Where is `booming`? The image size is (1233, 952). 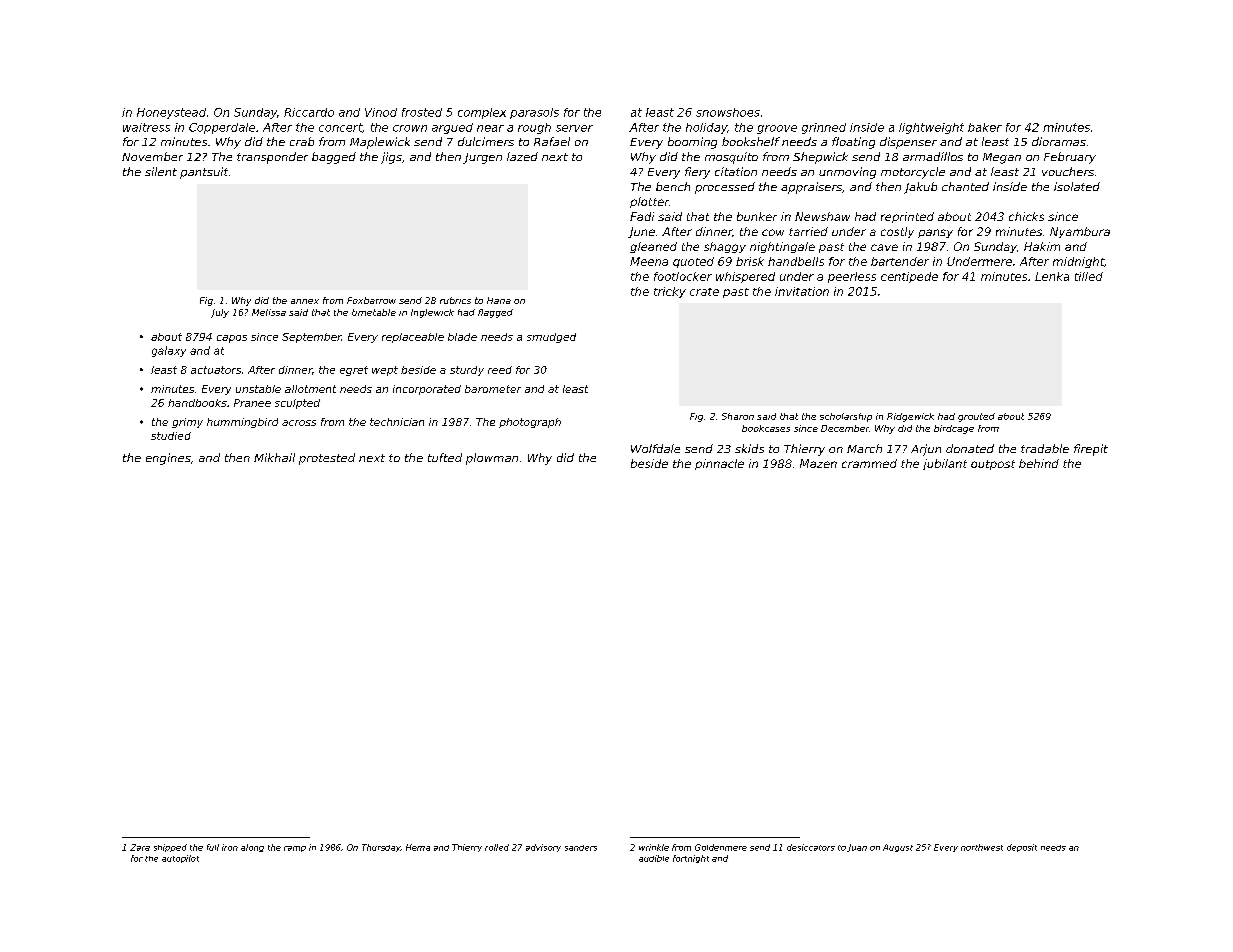
booming is located at coordinates (692, 143).
